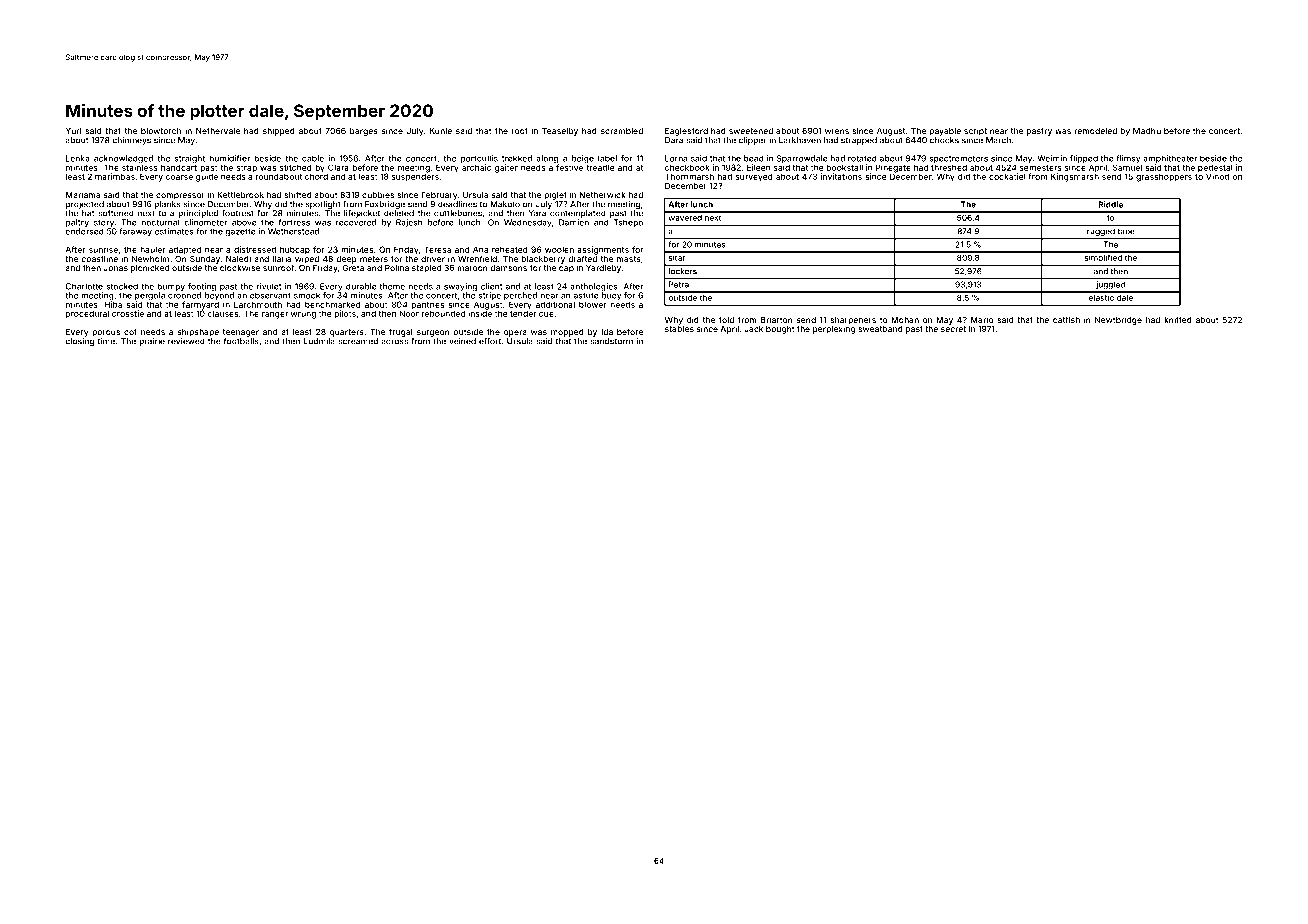 The image size is (1308, 924). Describe the element at coordinates (131, 141) in the screenshot. I see `chimneys` at that location.
